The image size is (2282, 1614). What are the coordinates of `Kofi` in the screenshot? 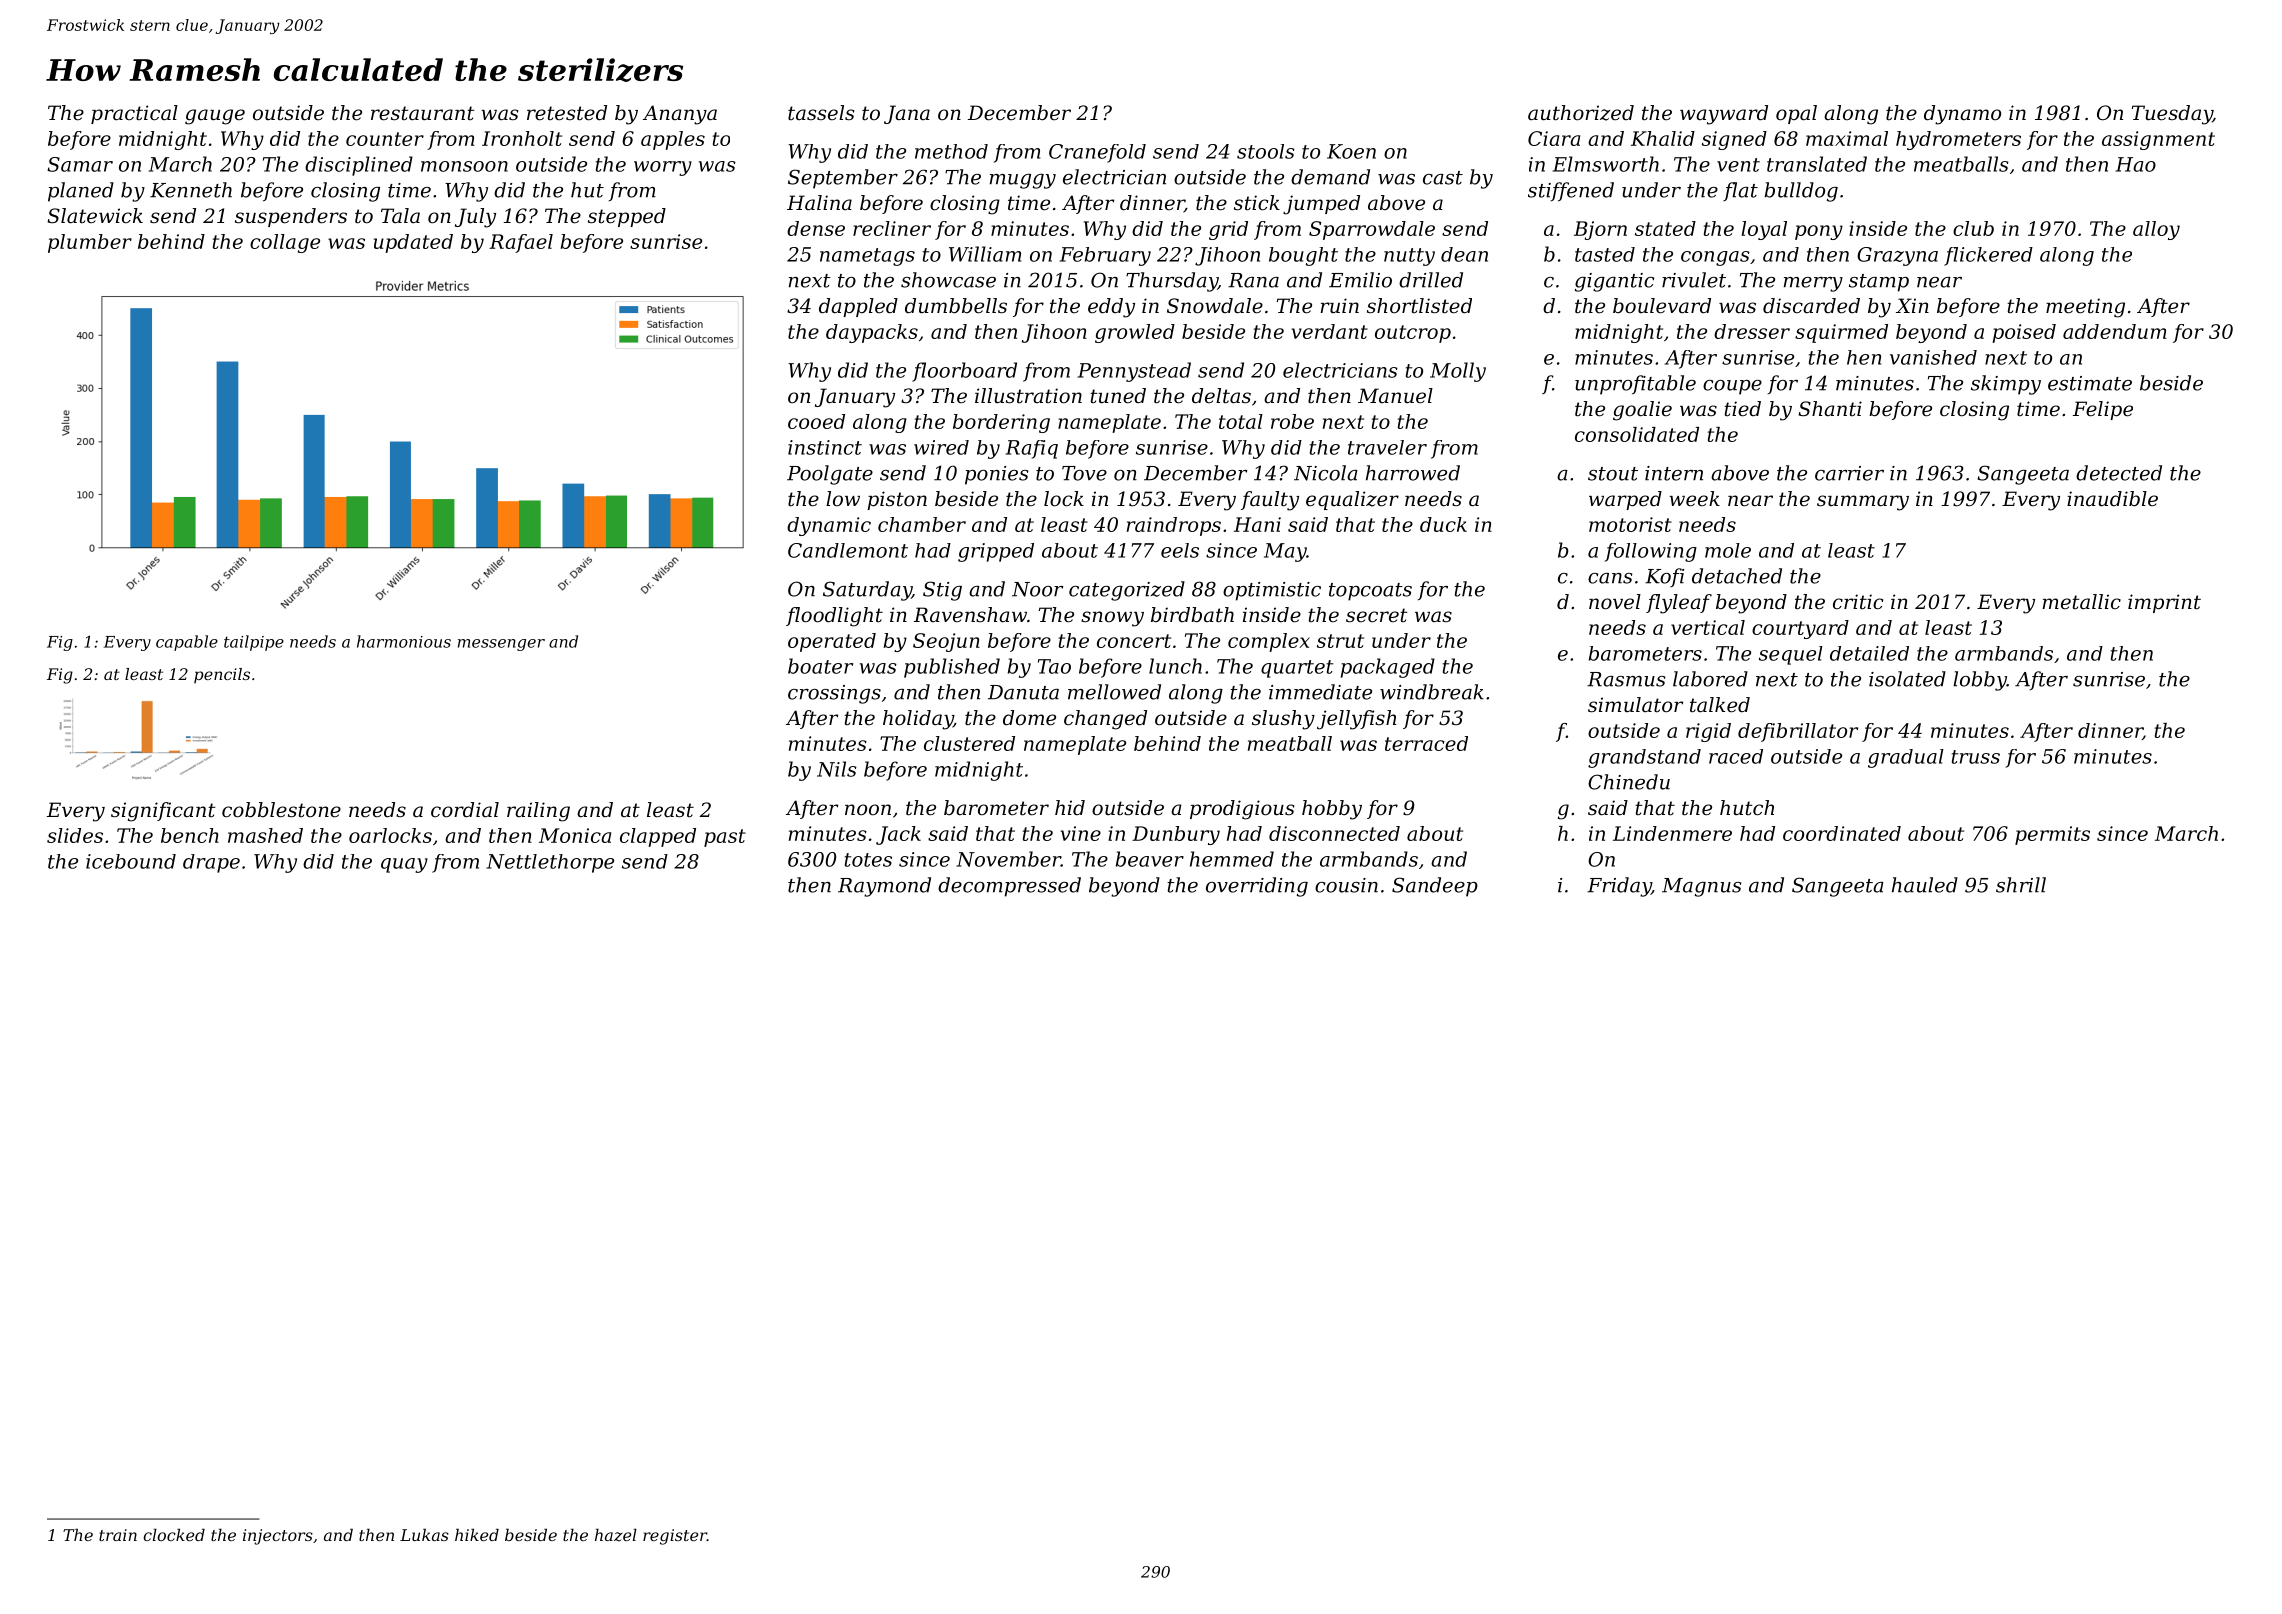 It's located at (1664, 577).
